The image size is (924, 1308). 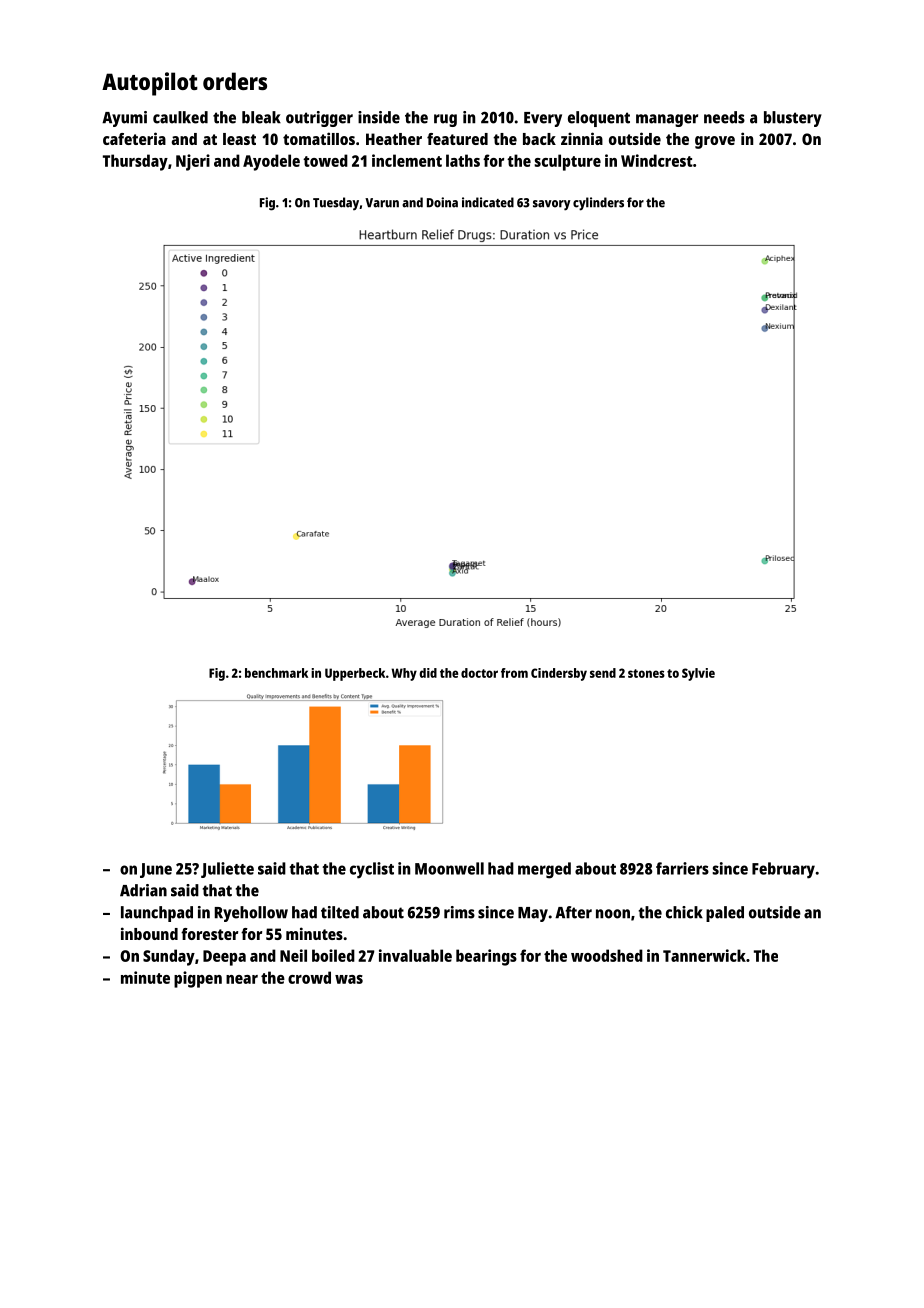 I want to click on Sylvie, so click(x=698, y=674).
